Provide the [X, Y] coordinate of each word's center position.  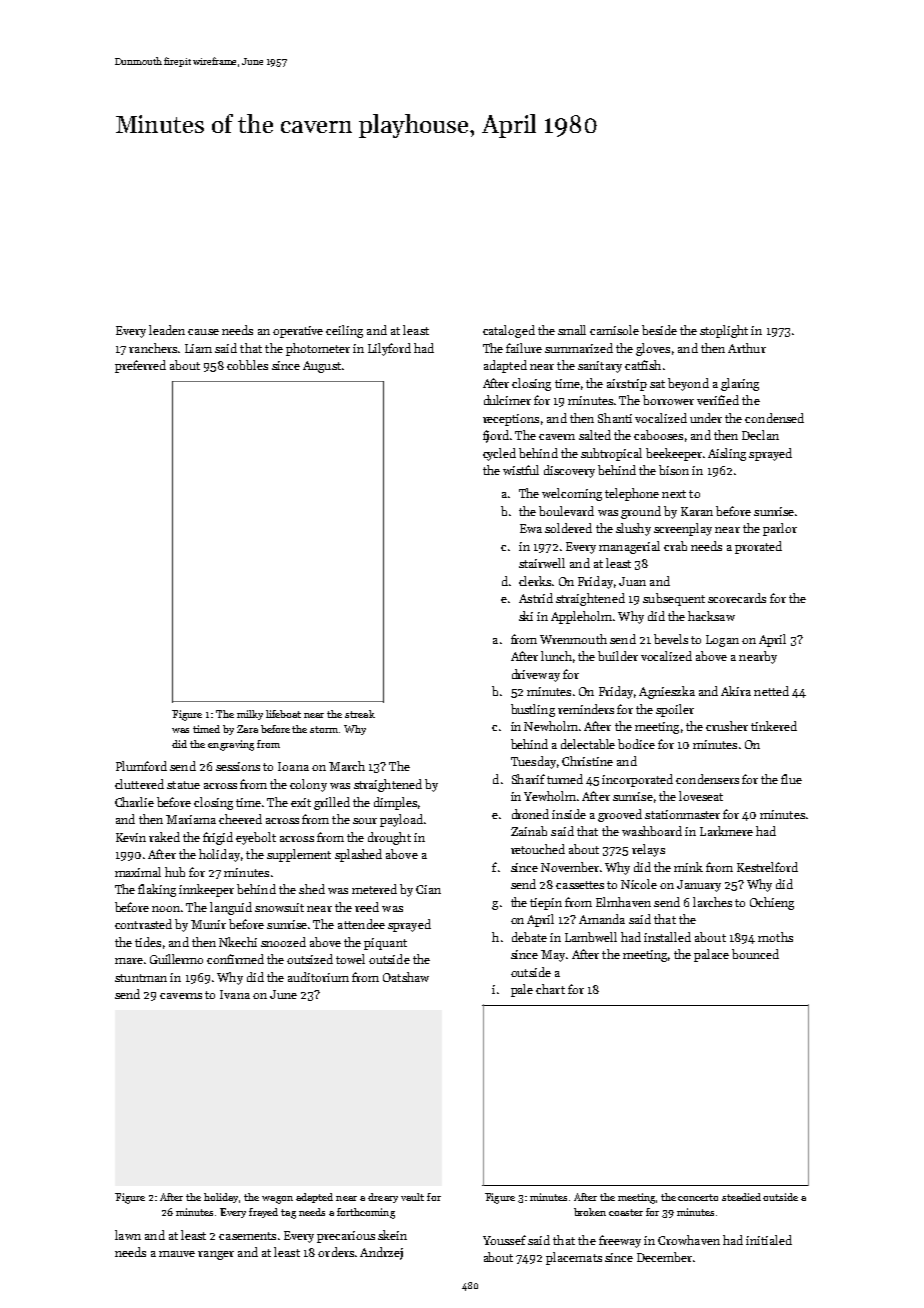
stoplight [724, 331]
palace [711, 955]
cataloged [509, 331]
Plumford [141, 766]
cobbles [247, 365]
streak [360, 714]
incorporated [637, 780]
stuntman [141, 978]
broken [590, 1212]
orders [336, 1252]
